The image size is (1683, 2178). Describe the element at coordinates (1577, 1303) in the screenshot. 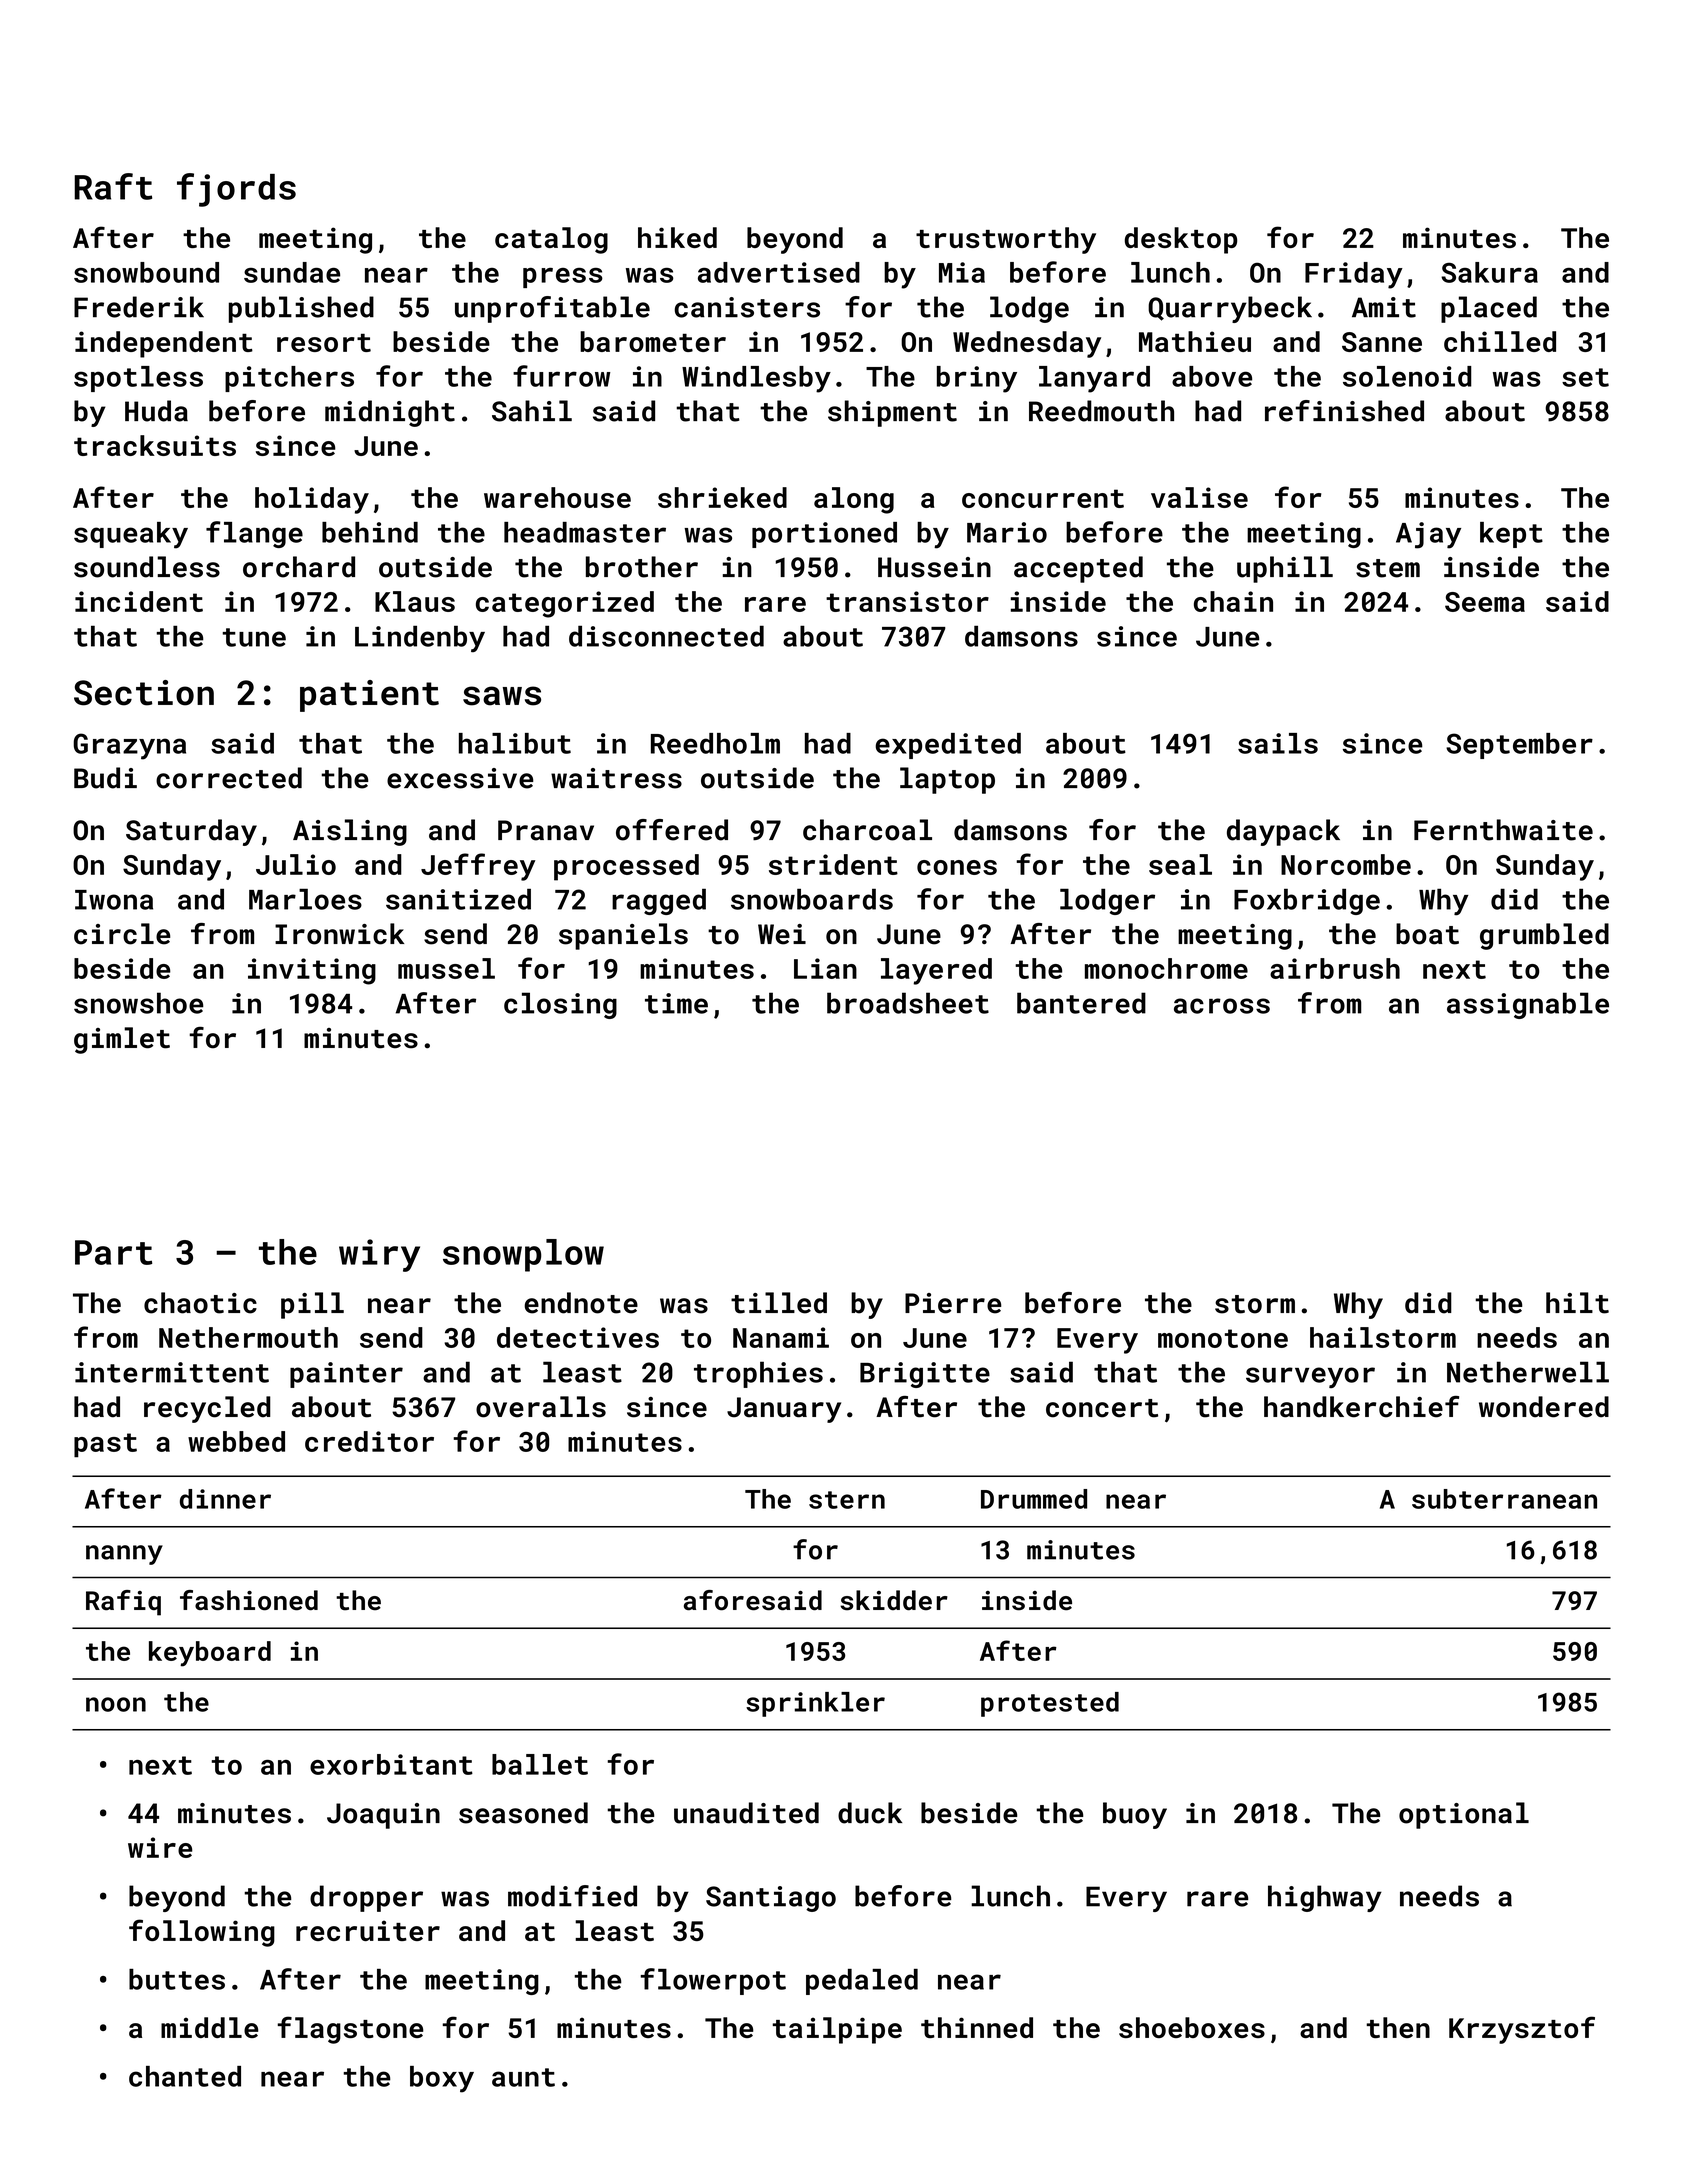

I see `hilt` at that location.
